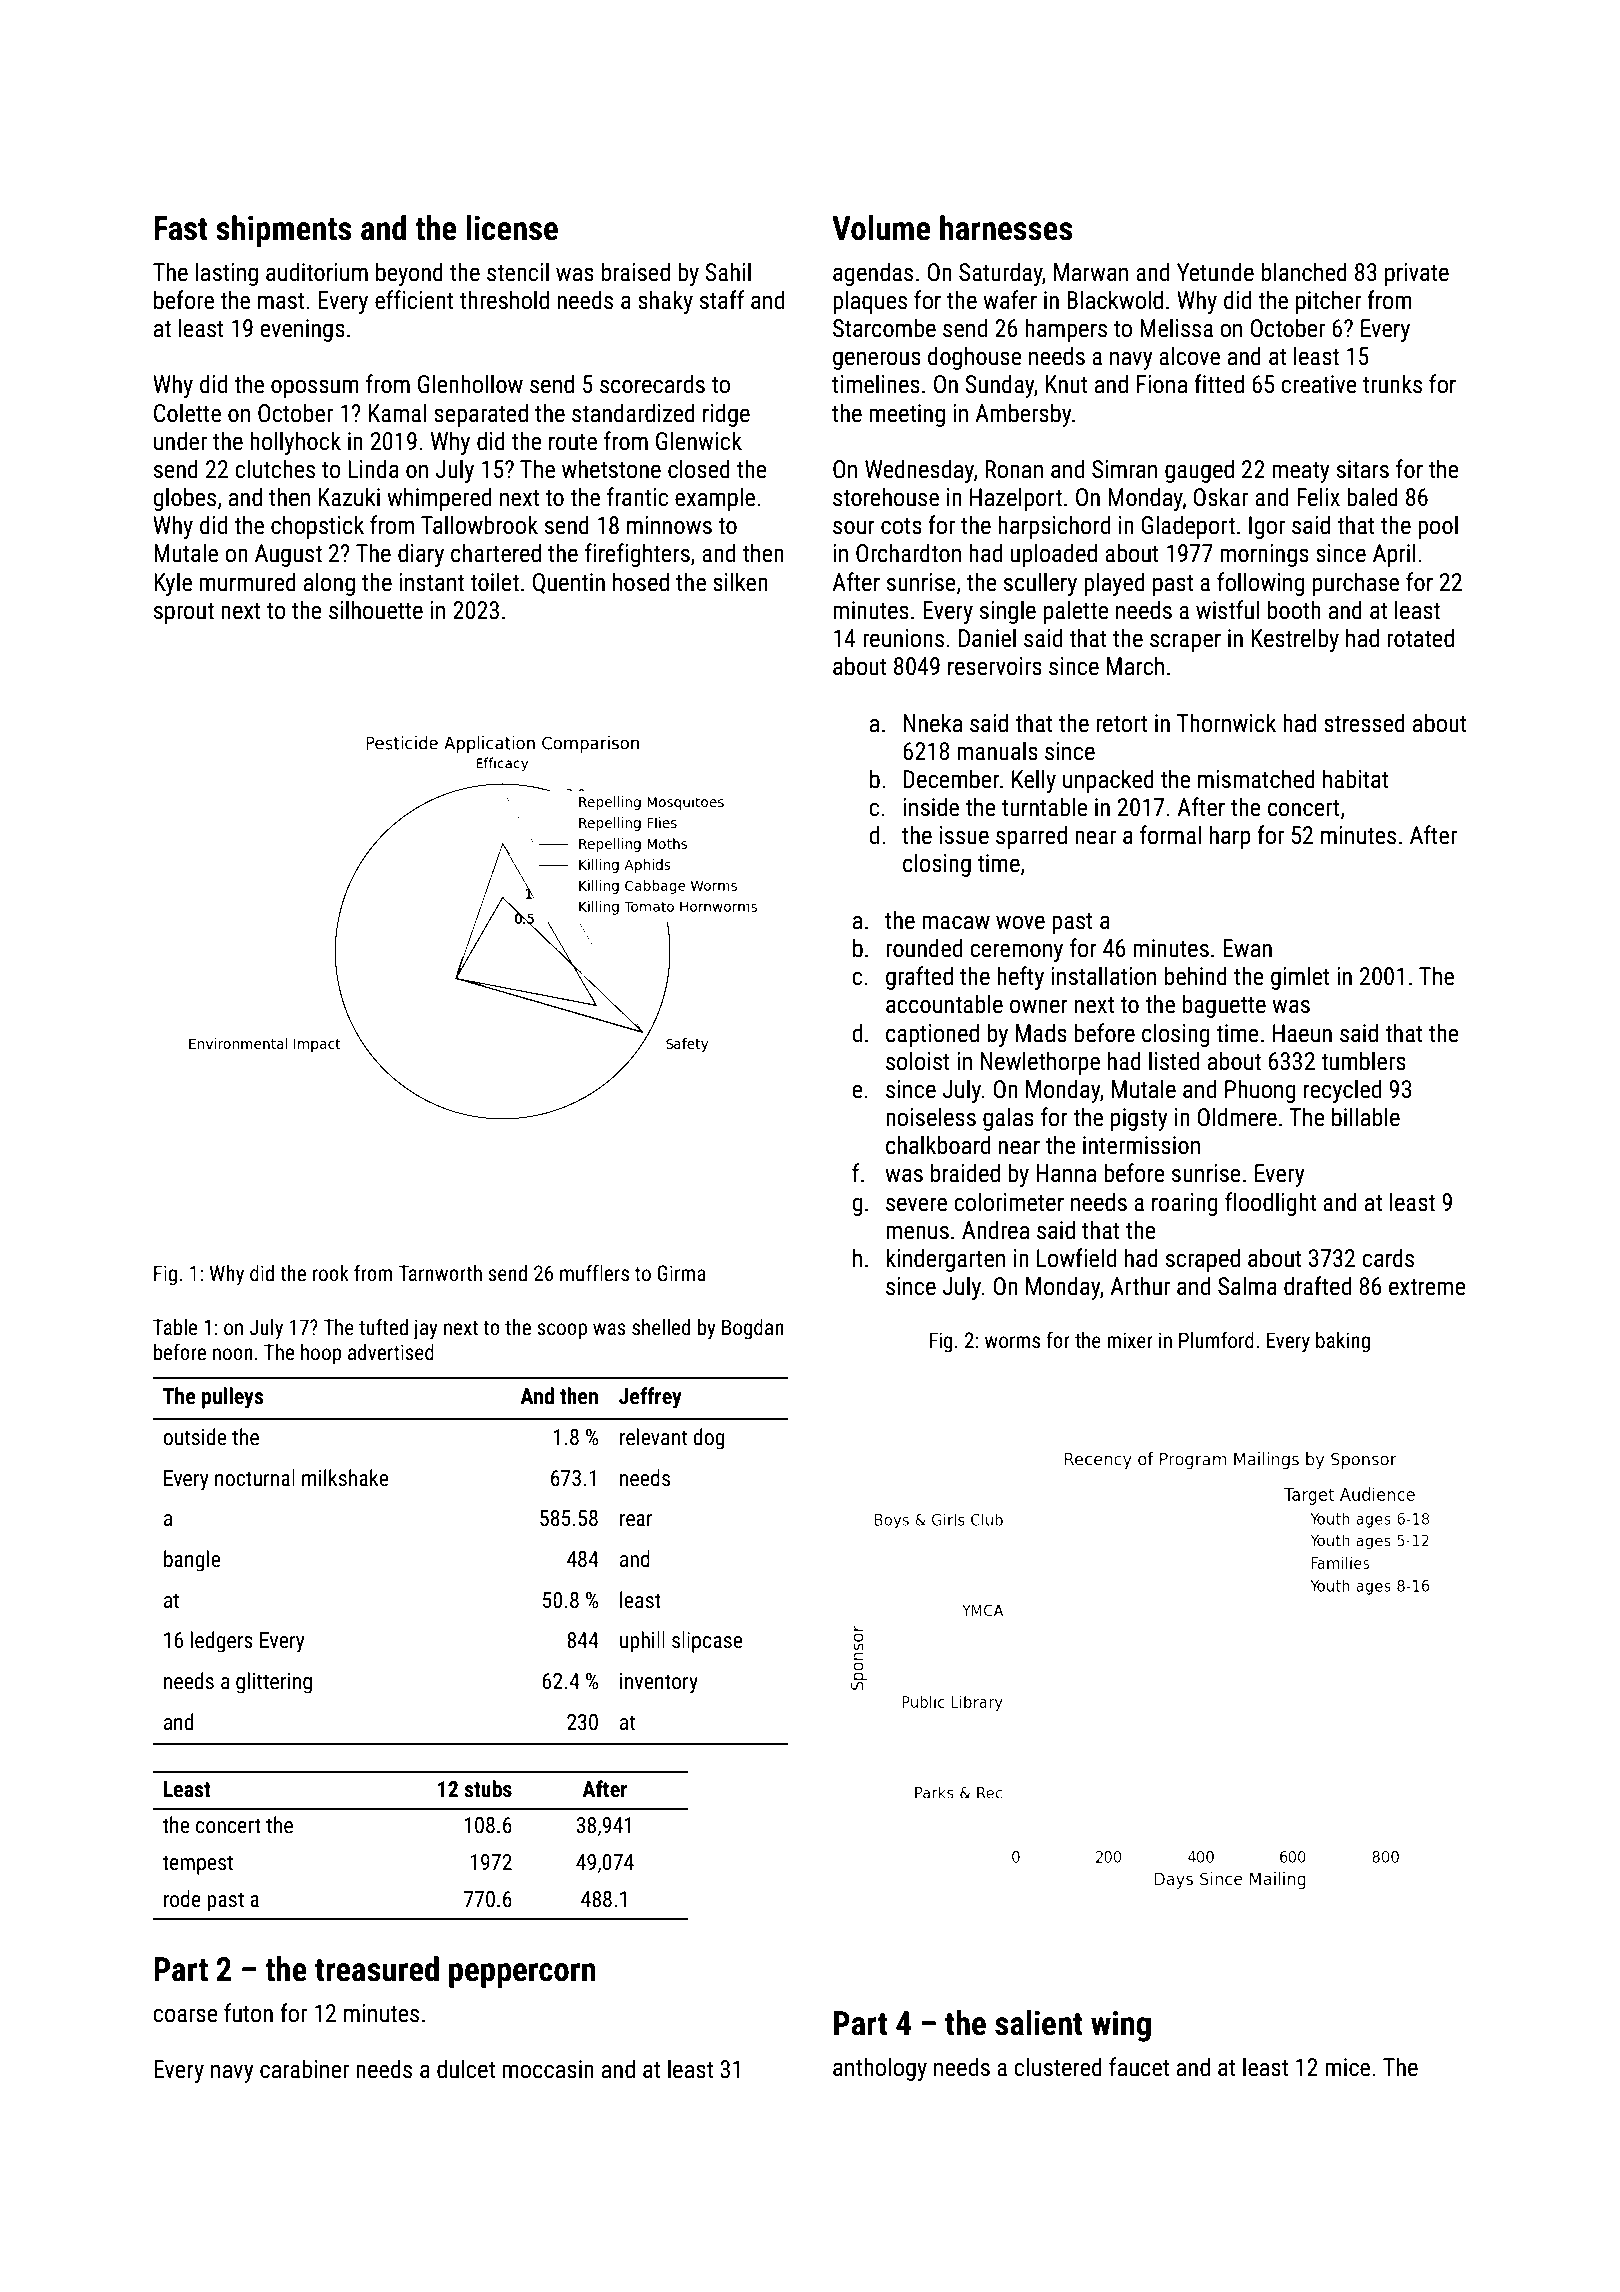 The width and height of the screenshot is (1620, 2292). What do you see at coordinates (1170, 835) in the screenshot?
I see `formal` at bounding box center [1170, 835].
